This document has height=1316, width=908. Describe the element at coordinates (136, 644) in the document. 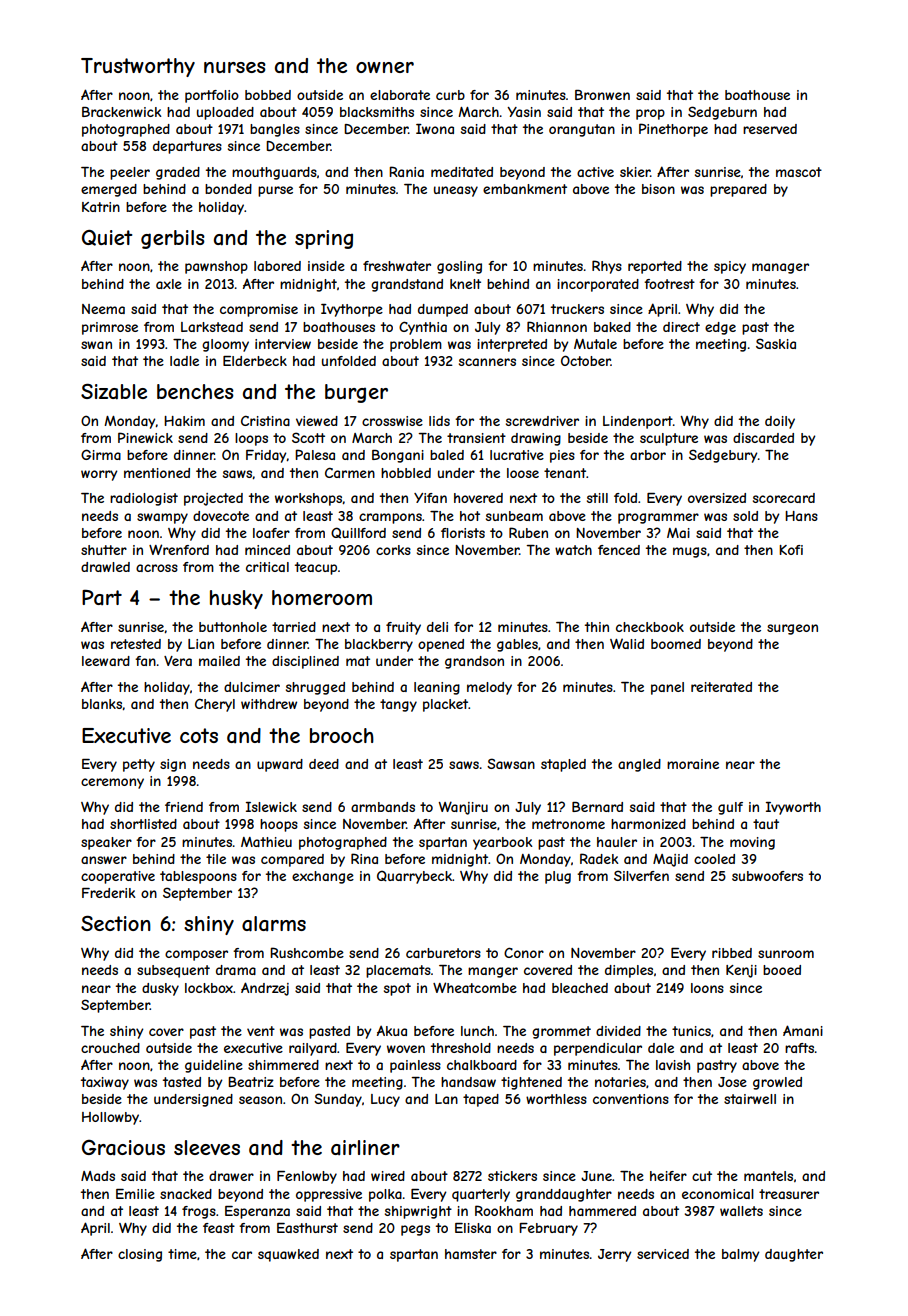

I see `retested` at that location.
